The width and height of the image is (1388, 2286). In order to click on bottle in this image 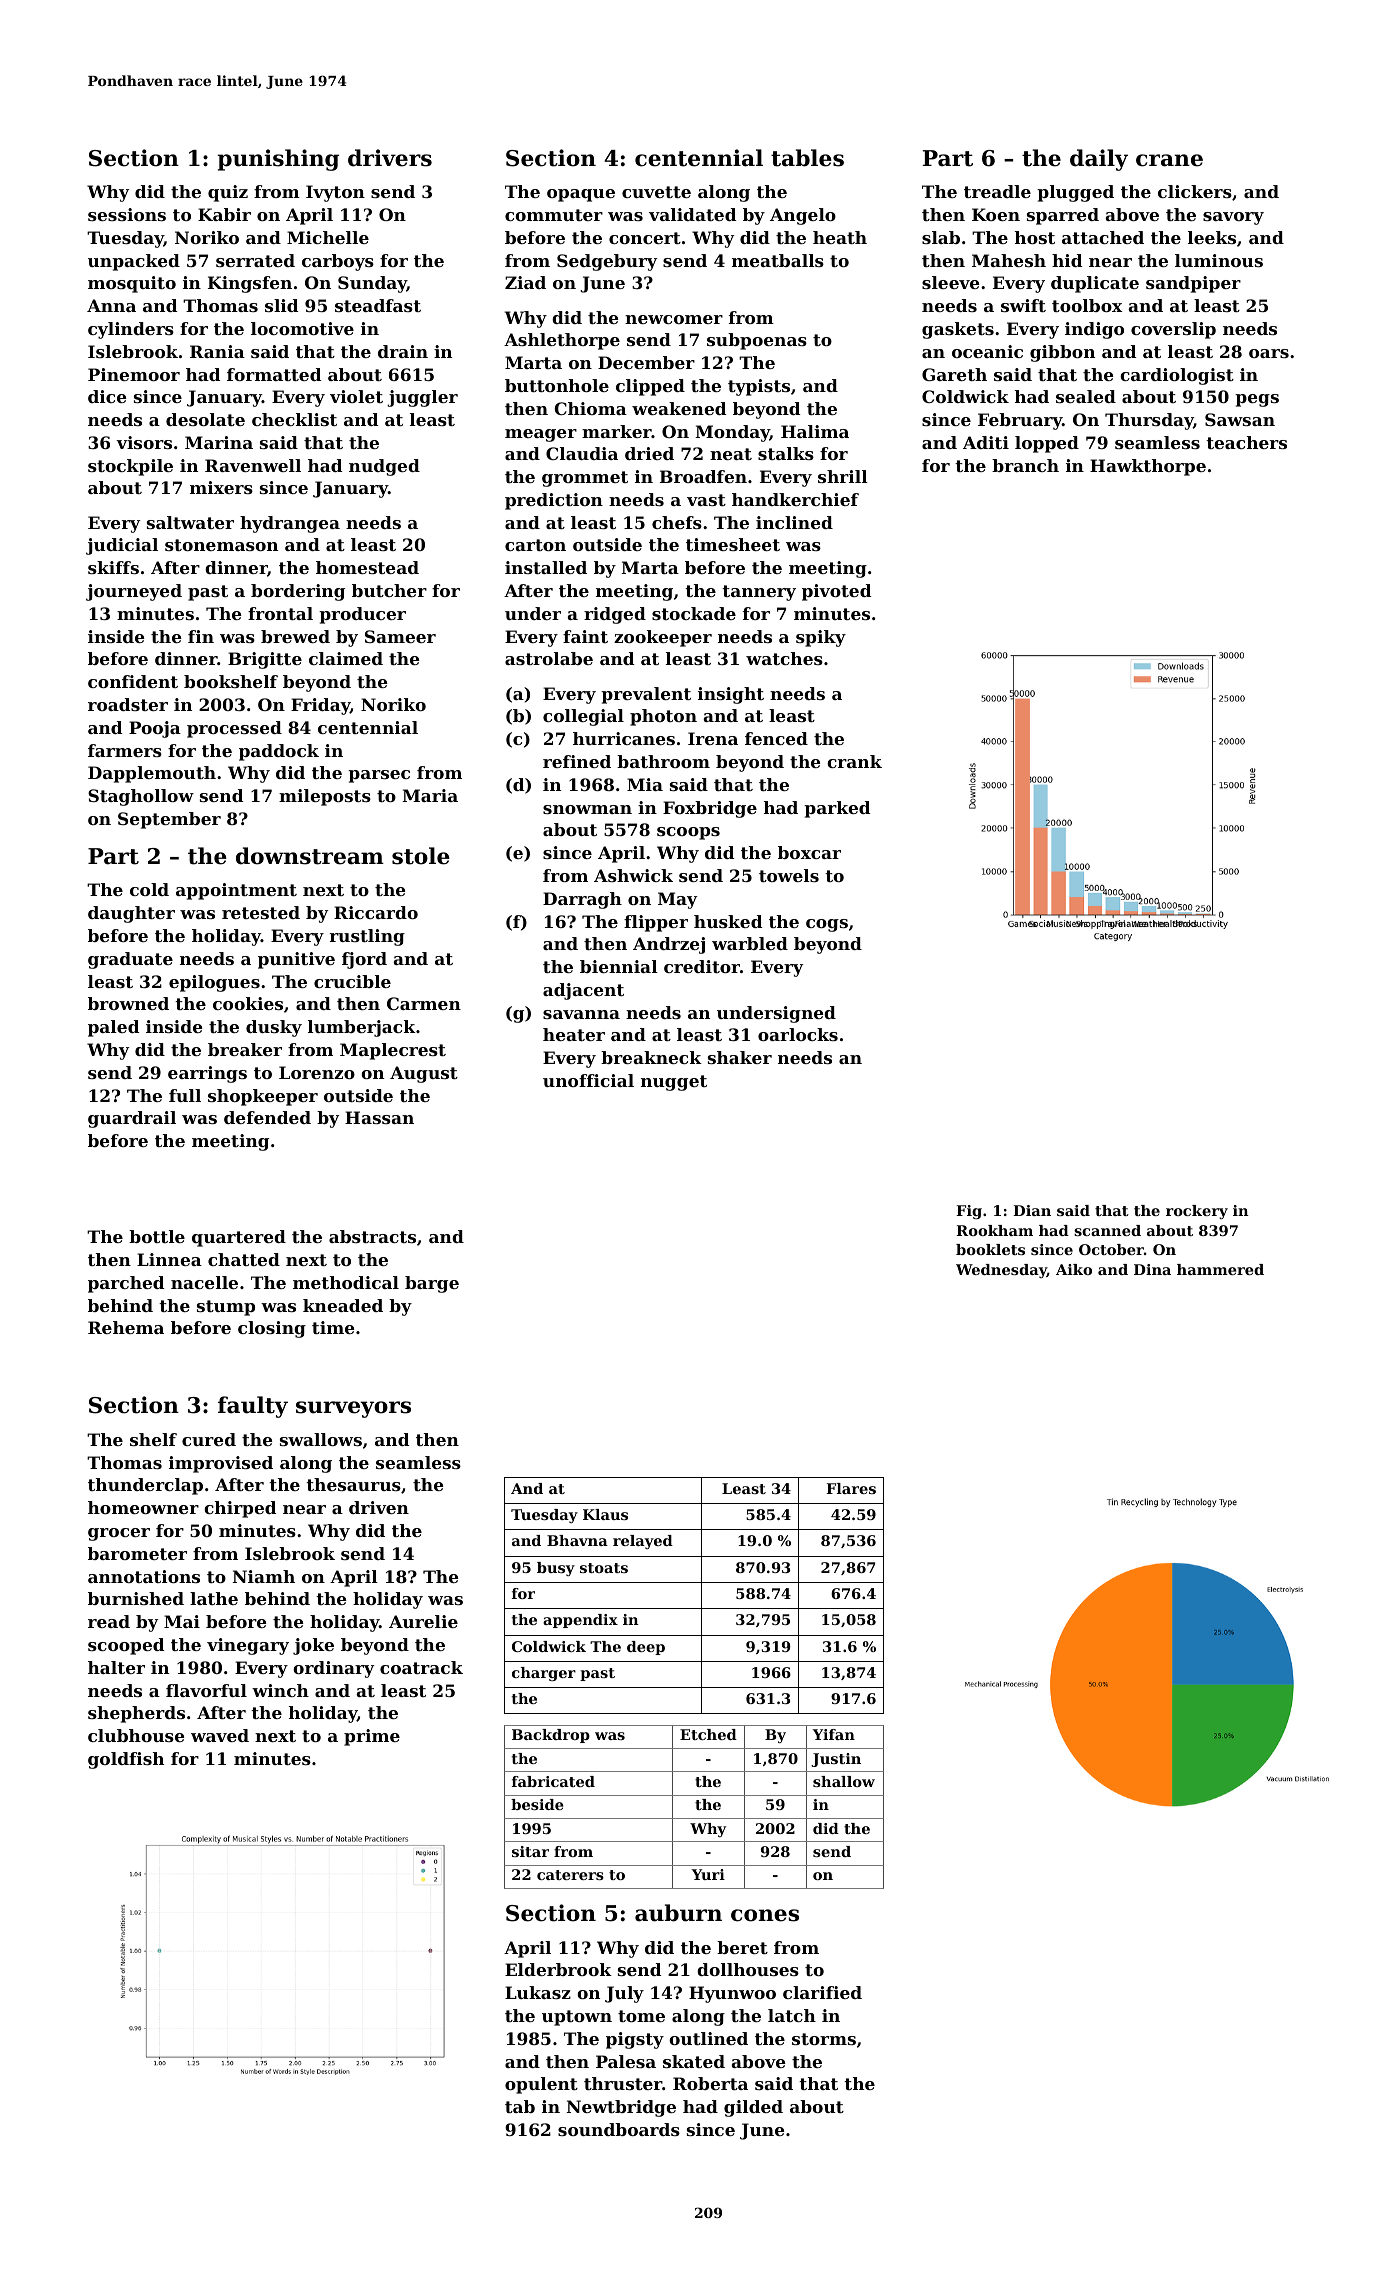, I will do `click(157, 1236)`.
